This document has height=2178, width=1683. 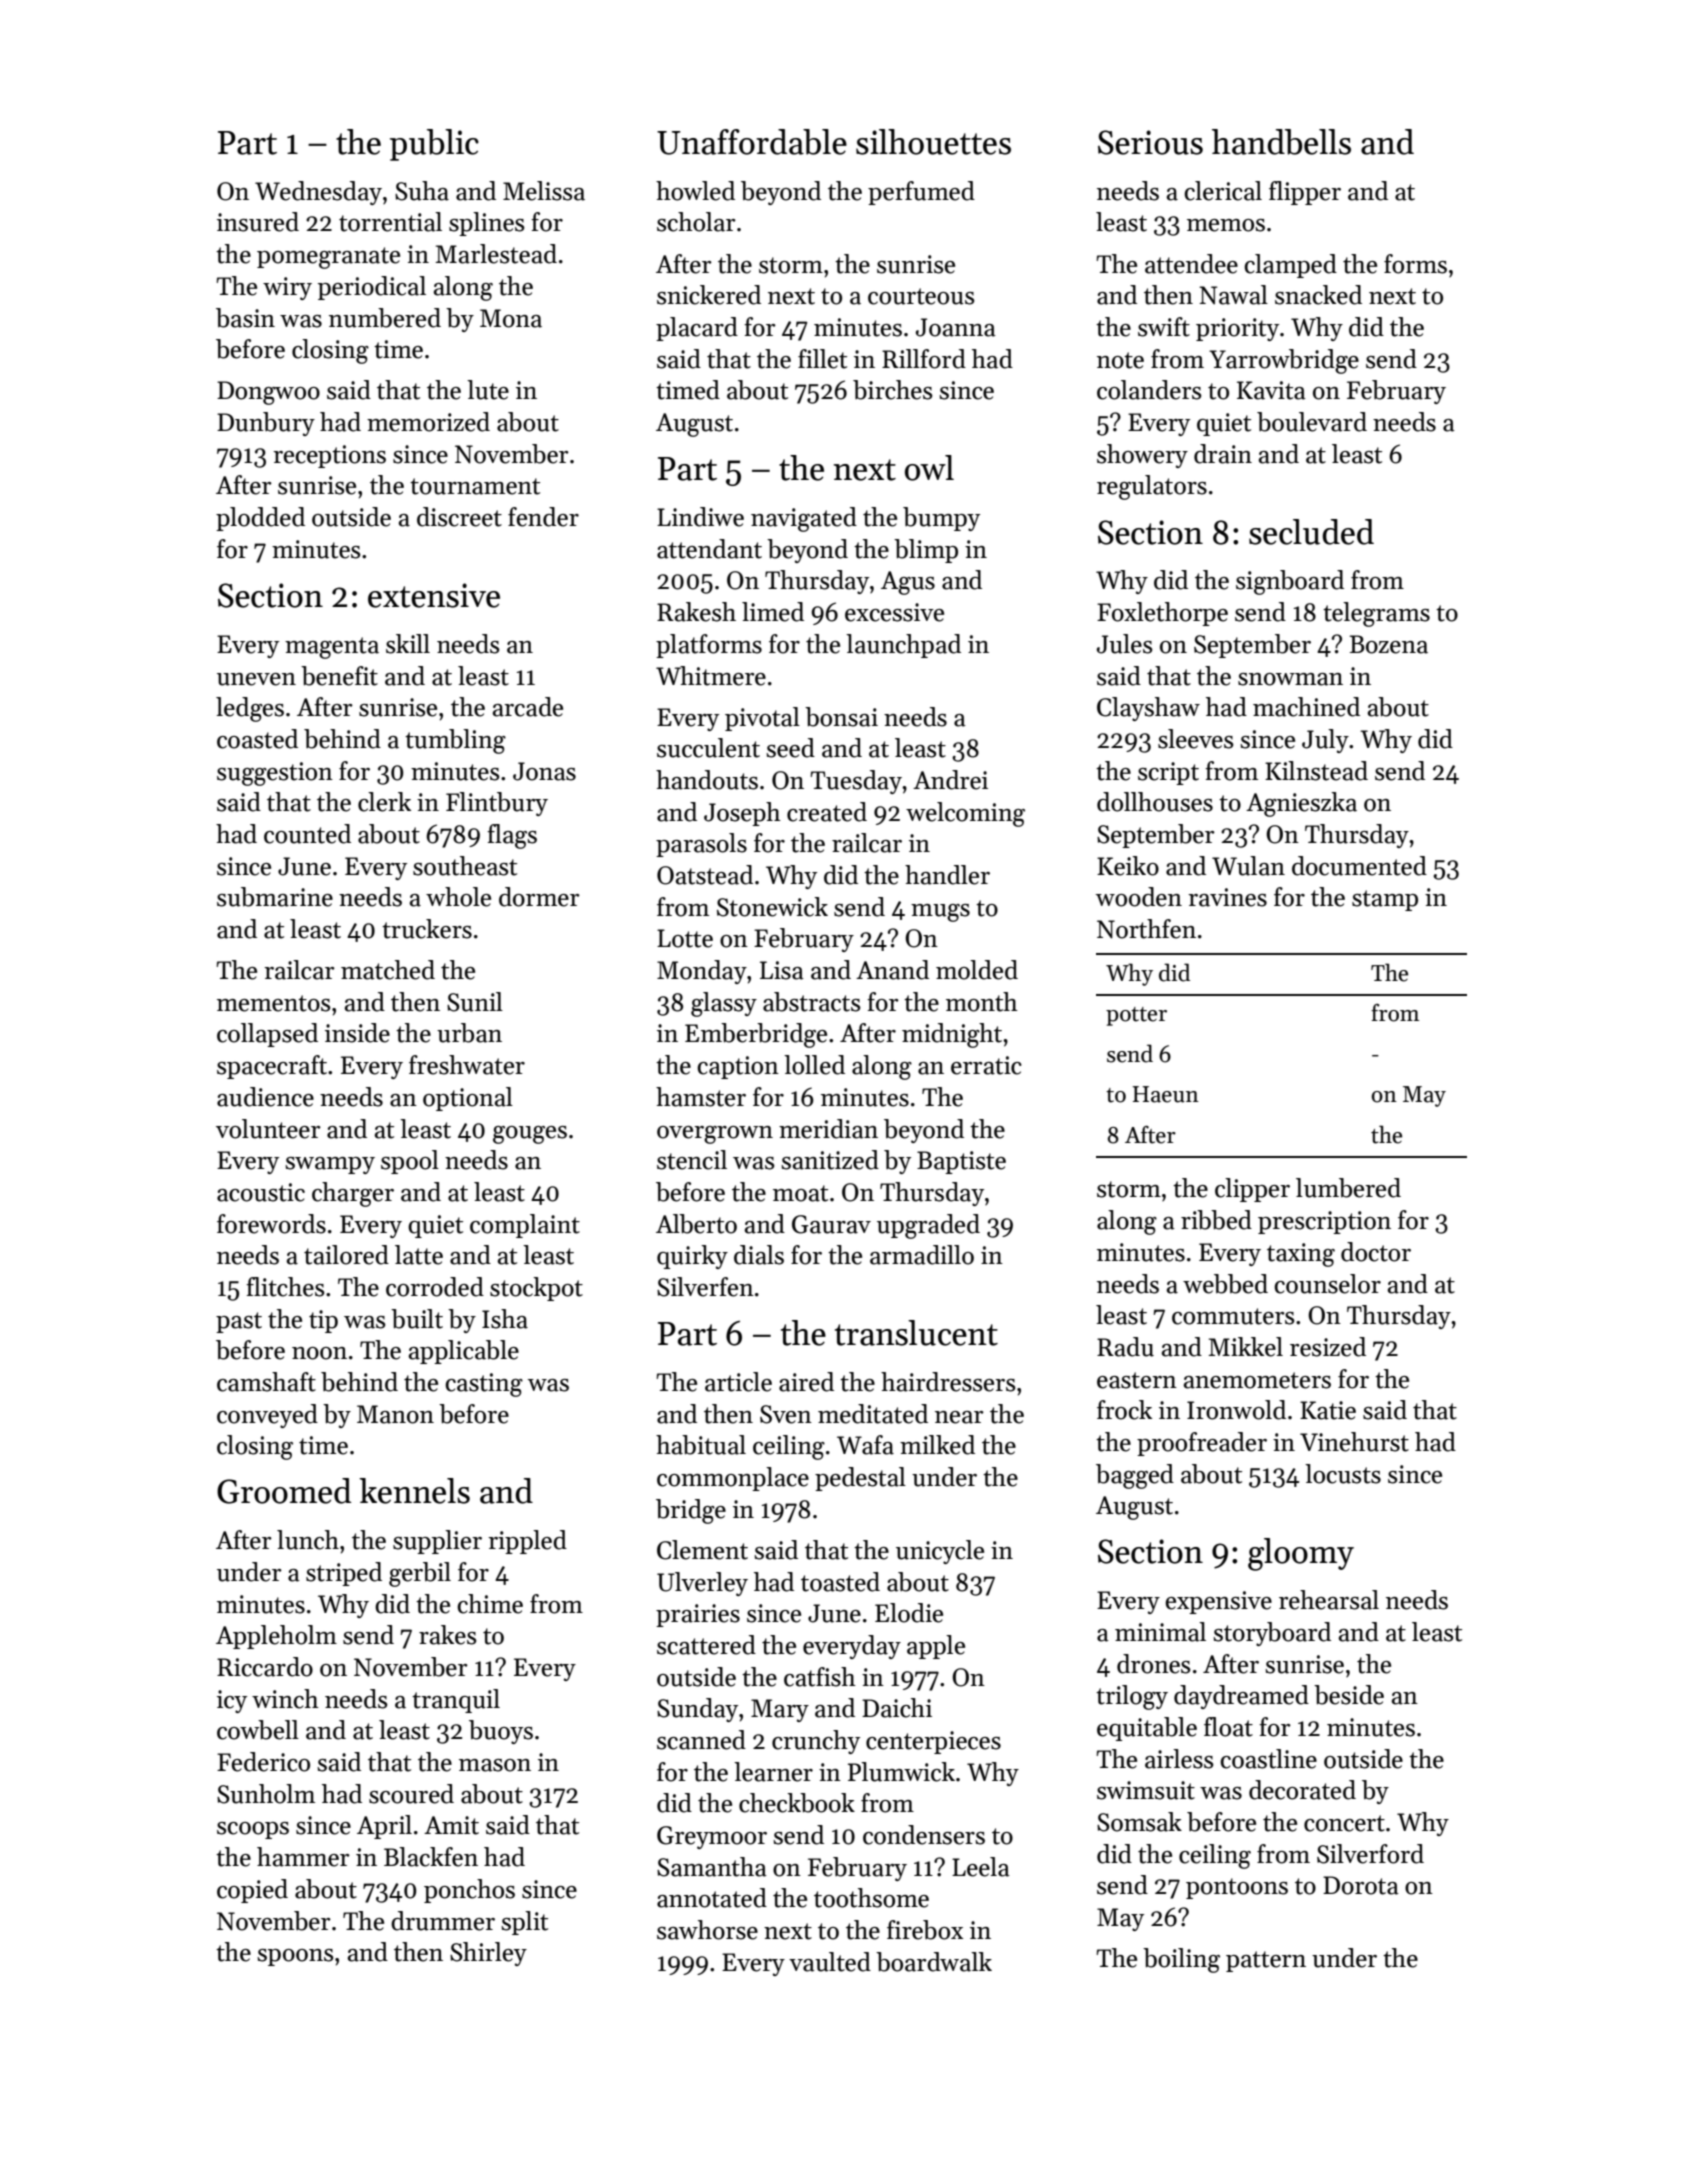 I want to click on caption, so click(x=738, y=1067).
